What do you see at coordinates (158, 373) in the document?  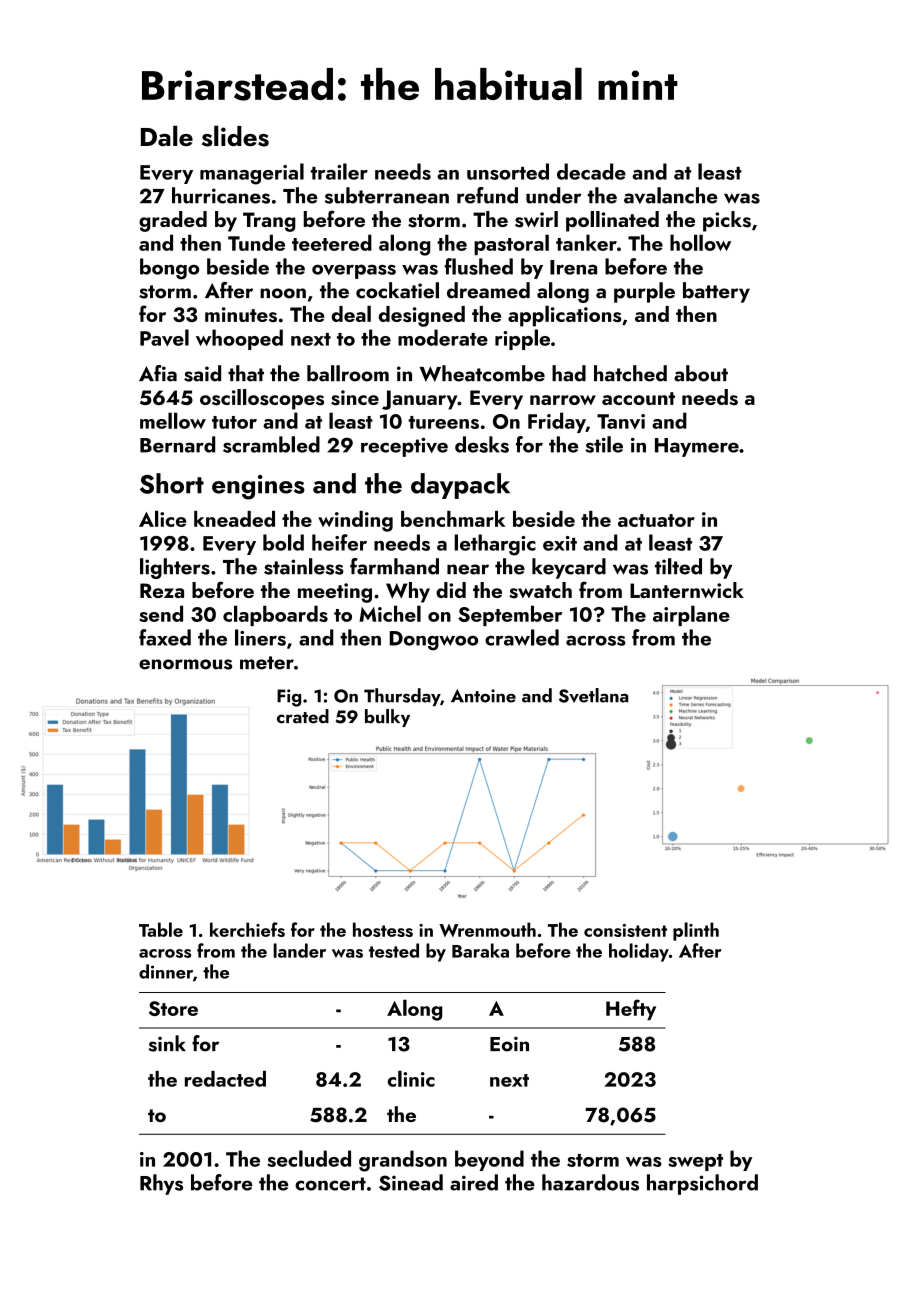 I see `Afia` at bounding box center [158, 373].
